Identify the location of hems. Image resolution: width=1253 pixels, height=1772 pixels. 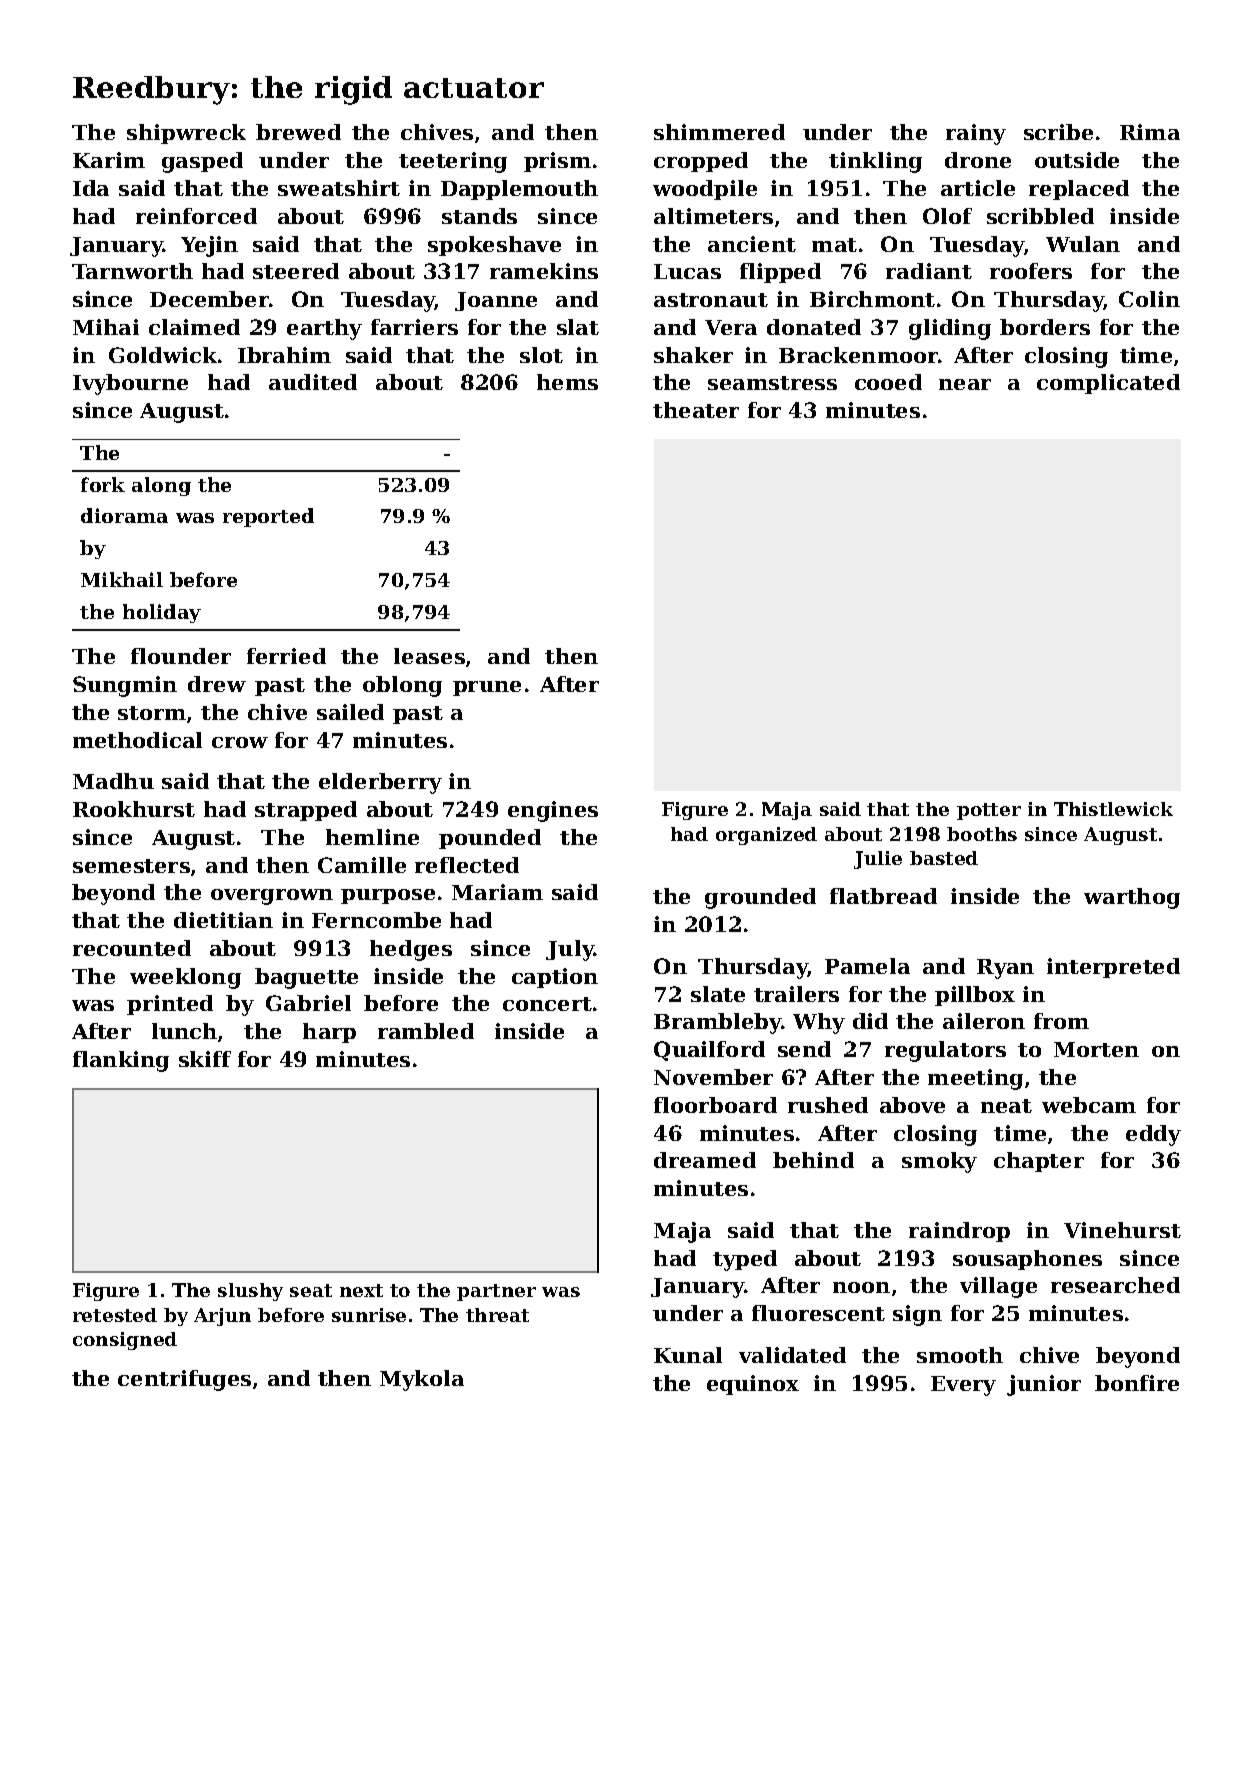
(567, 382).
